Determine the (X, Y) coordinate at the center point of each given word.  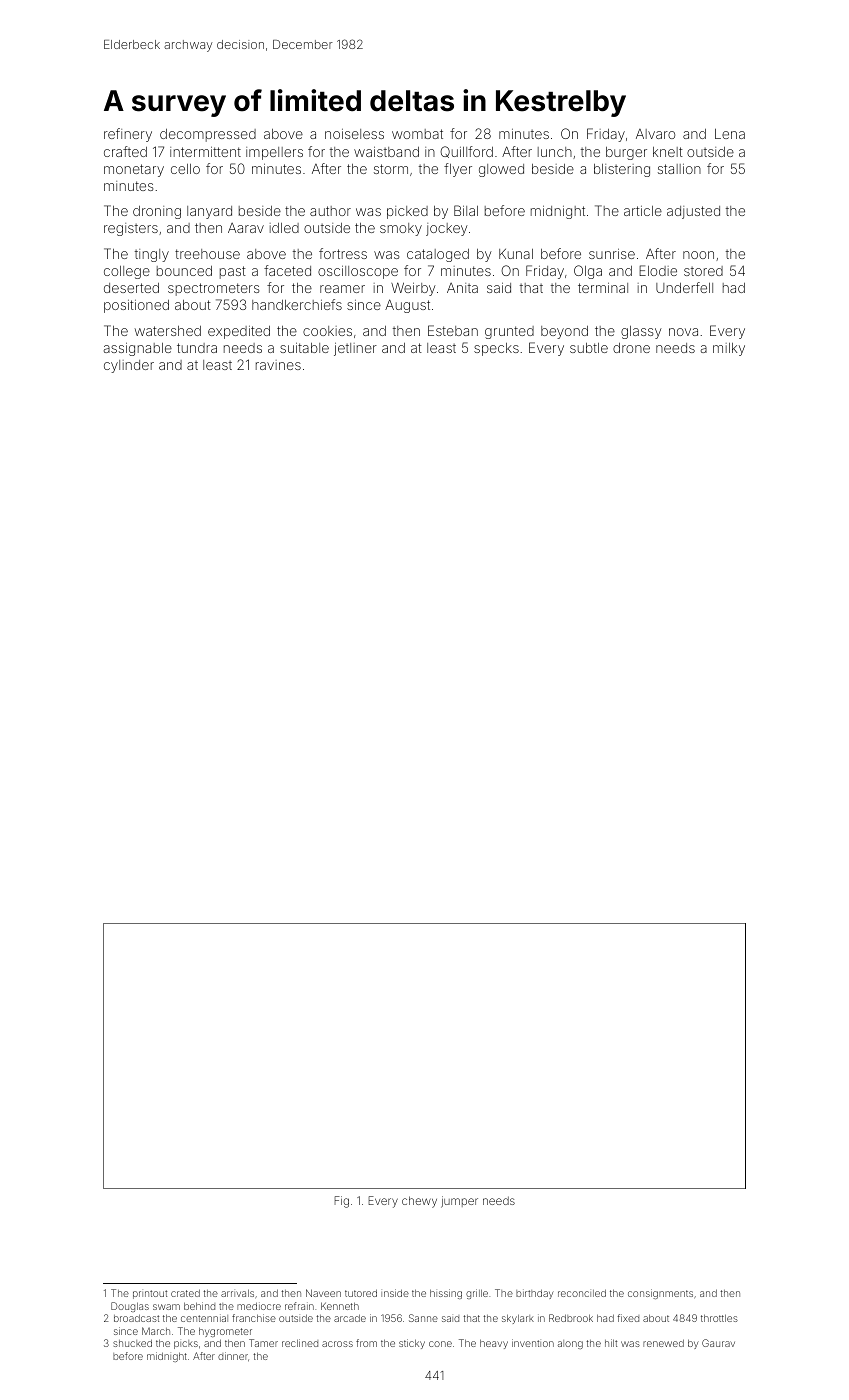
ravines (278, 365)
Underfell (684, 287)
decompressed (208, 135)
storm (391, 169)
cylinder (129, 366)
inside (395, 1293)
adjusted (693, 212)
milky (729, 349)
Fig (341, 1202)
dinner (233, 1356)
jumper (459, 1202)
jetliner (355, 349)
